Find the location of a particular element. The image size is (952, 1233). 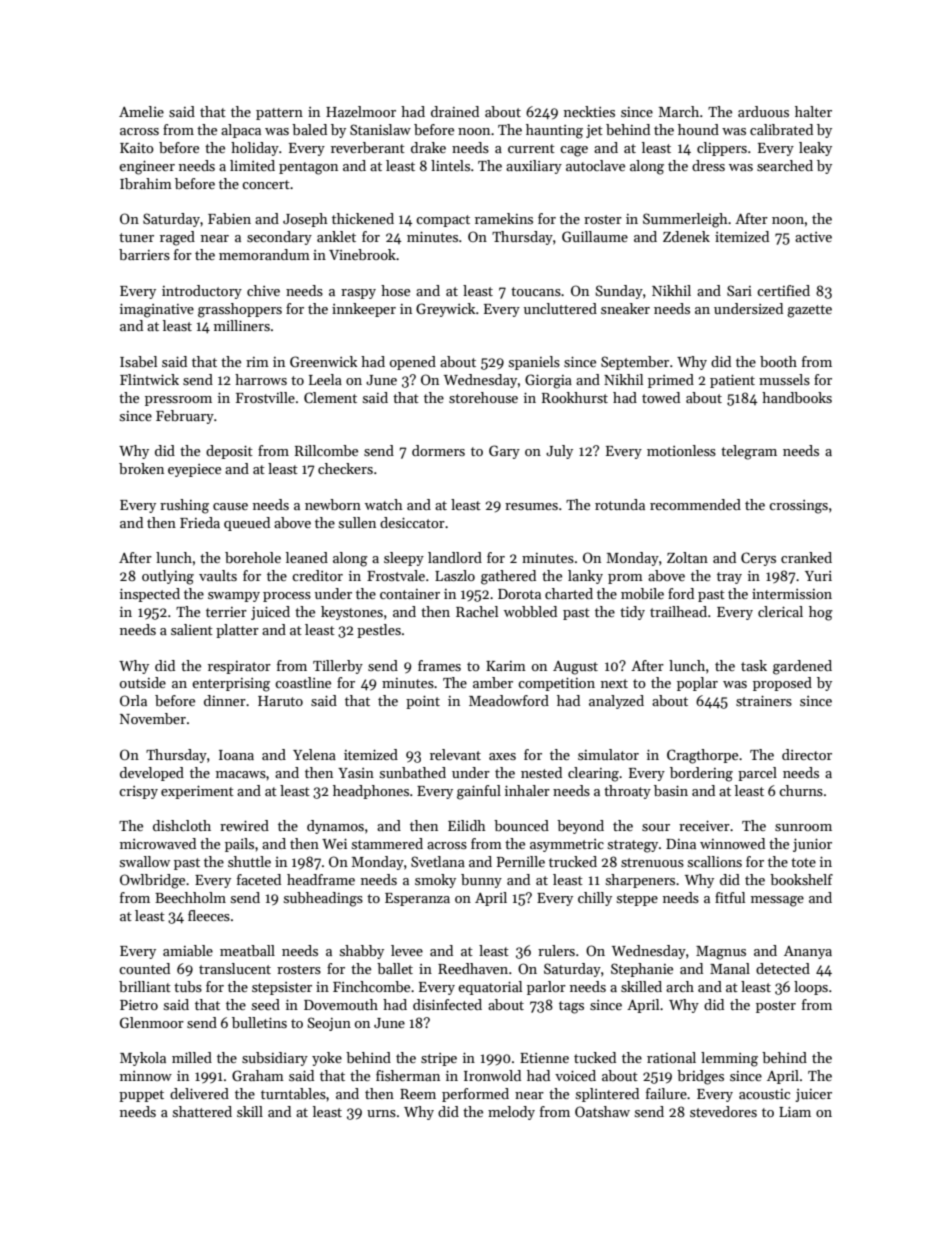

tags is located at coordinates (571, 1007).
